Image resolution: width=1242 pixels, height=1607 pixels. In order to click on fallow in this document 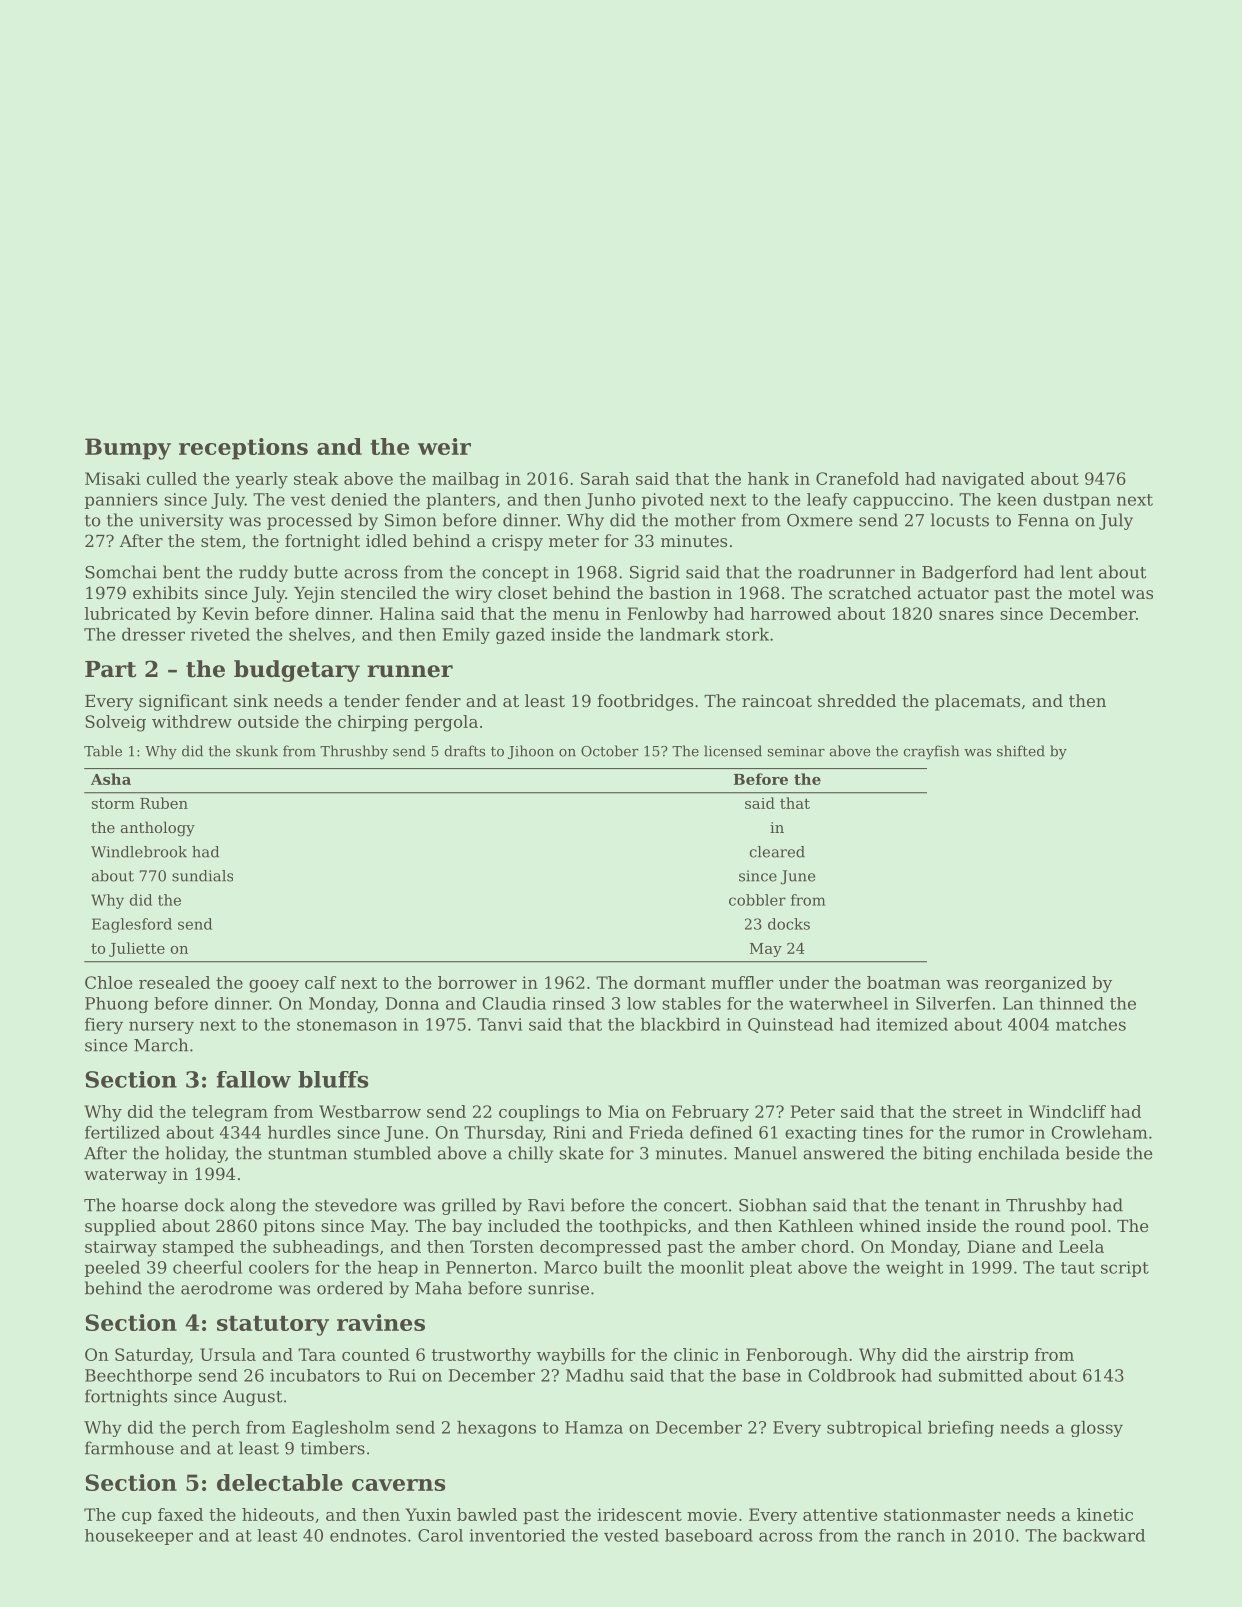, I will do `click(253, 1079)`.
